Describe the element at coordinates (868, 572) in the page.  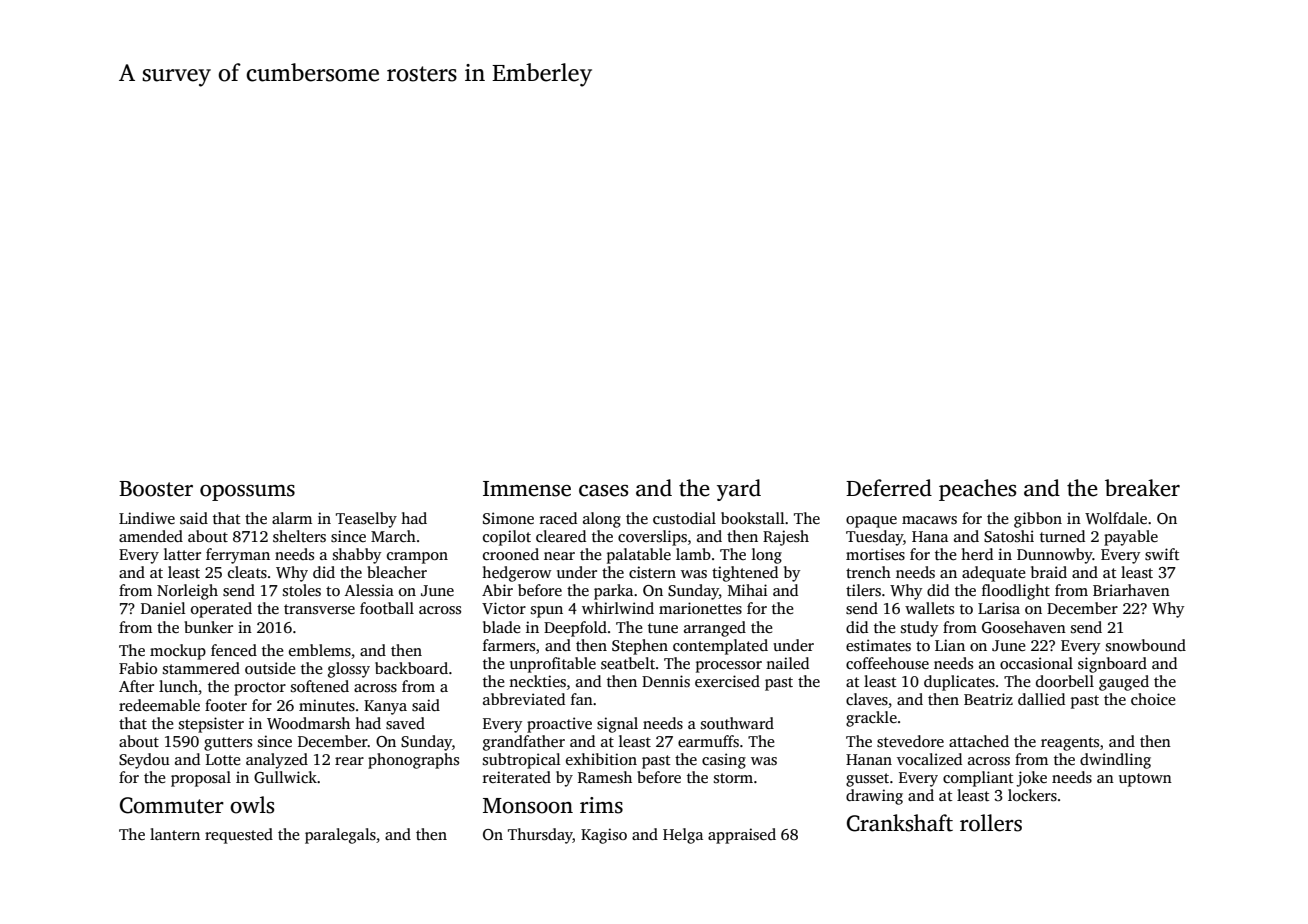
I see `trench` at that location.
